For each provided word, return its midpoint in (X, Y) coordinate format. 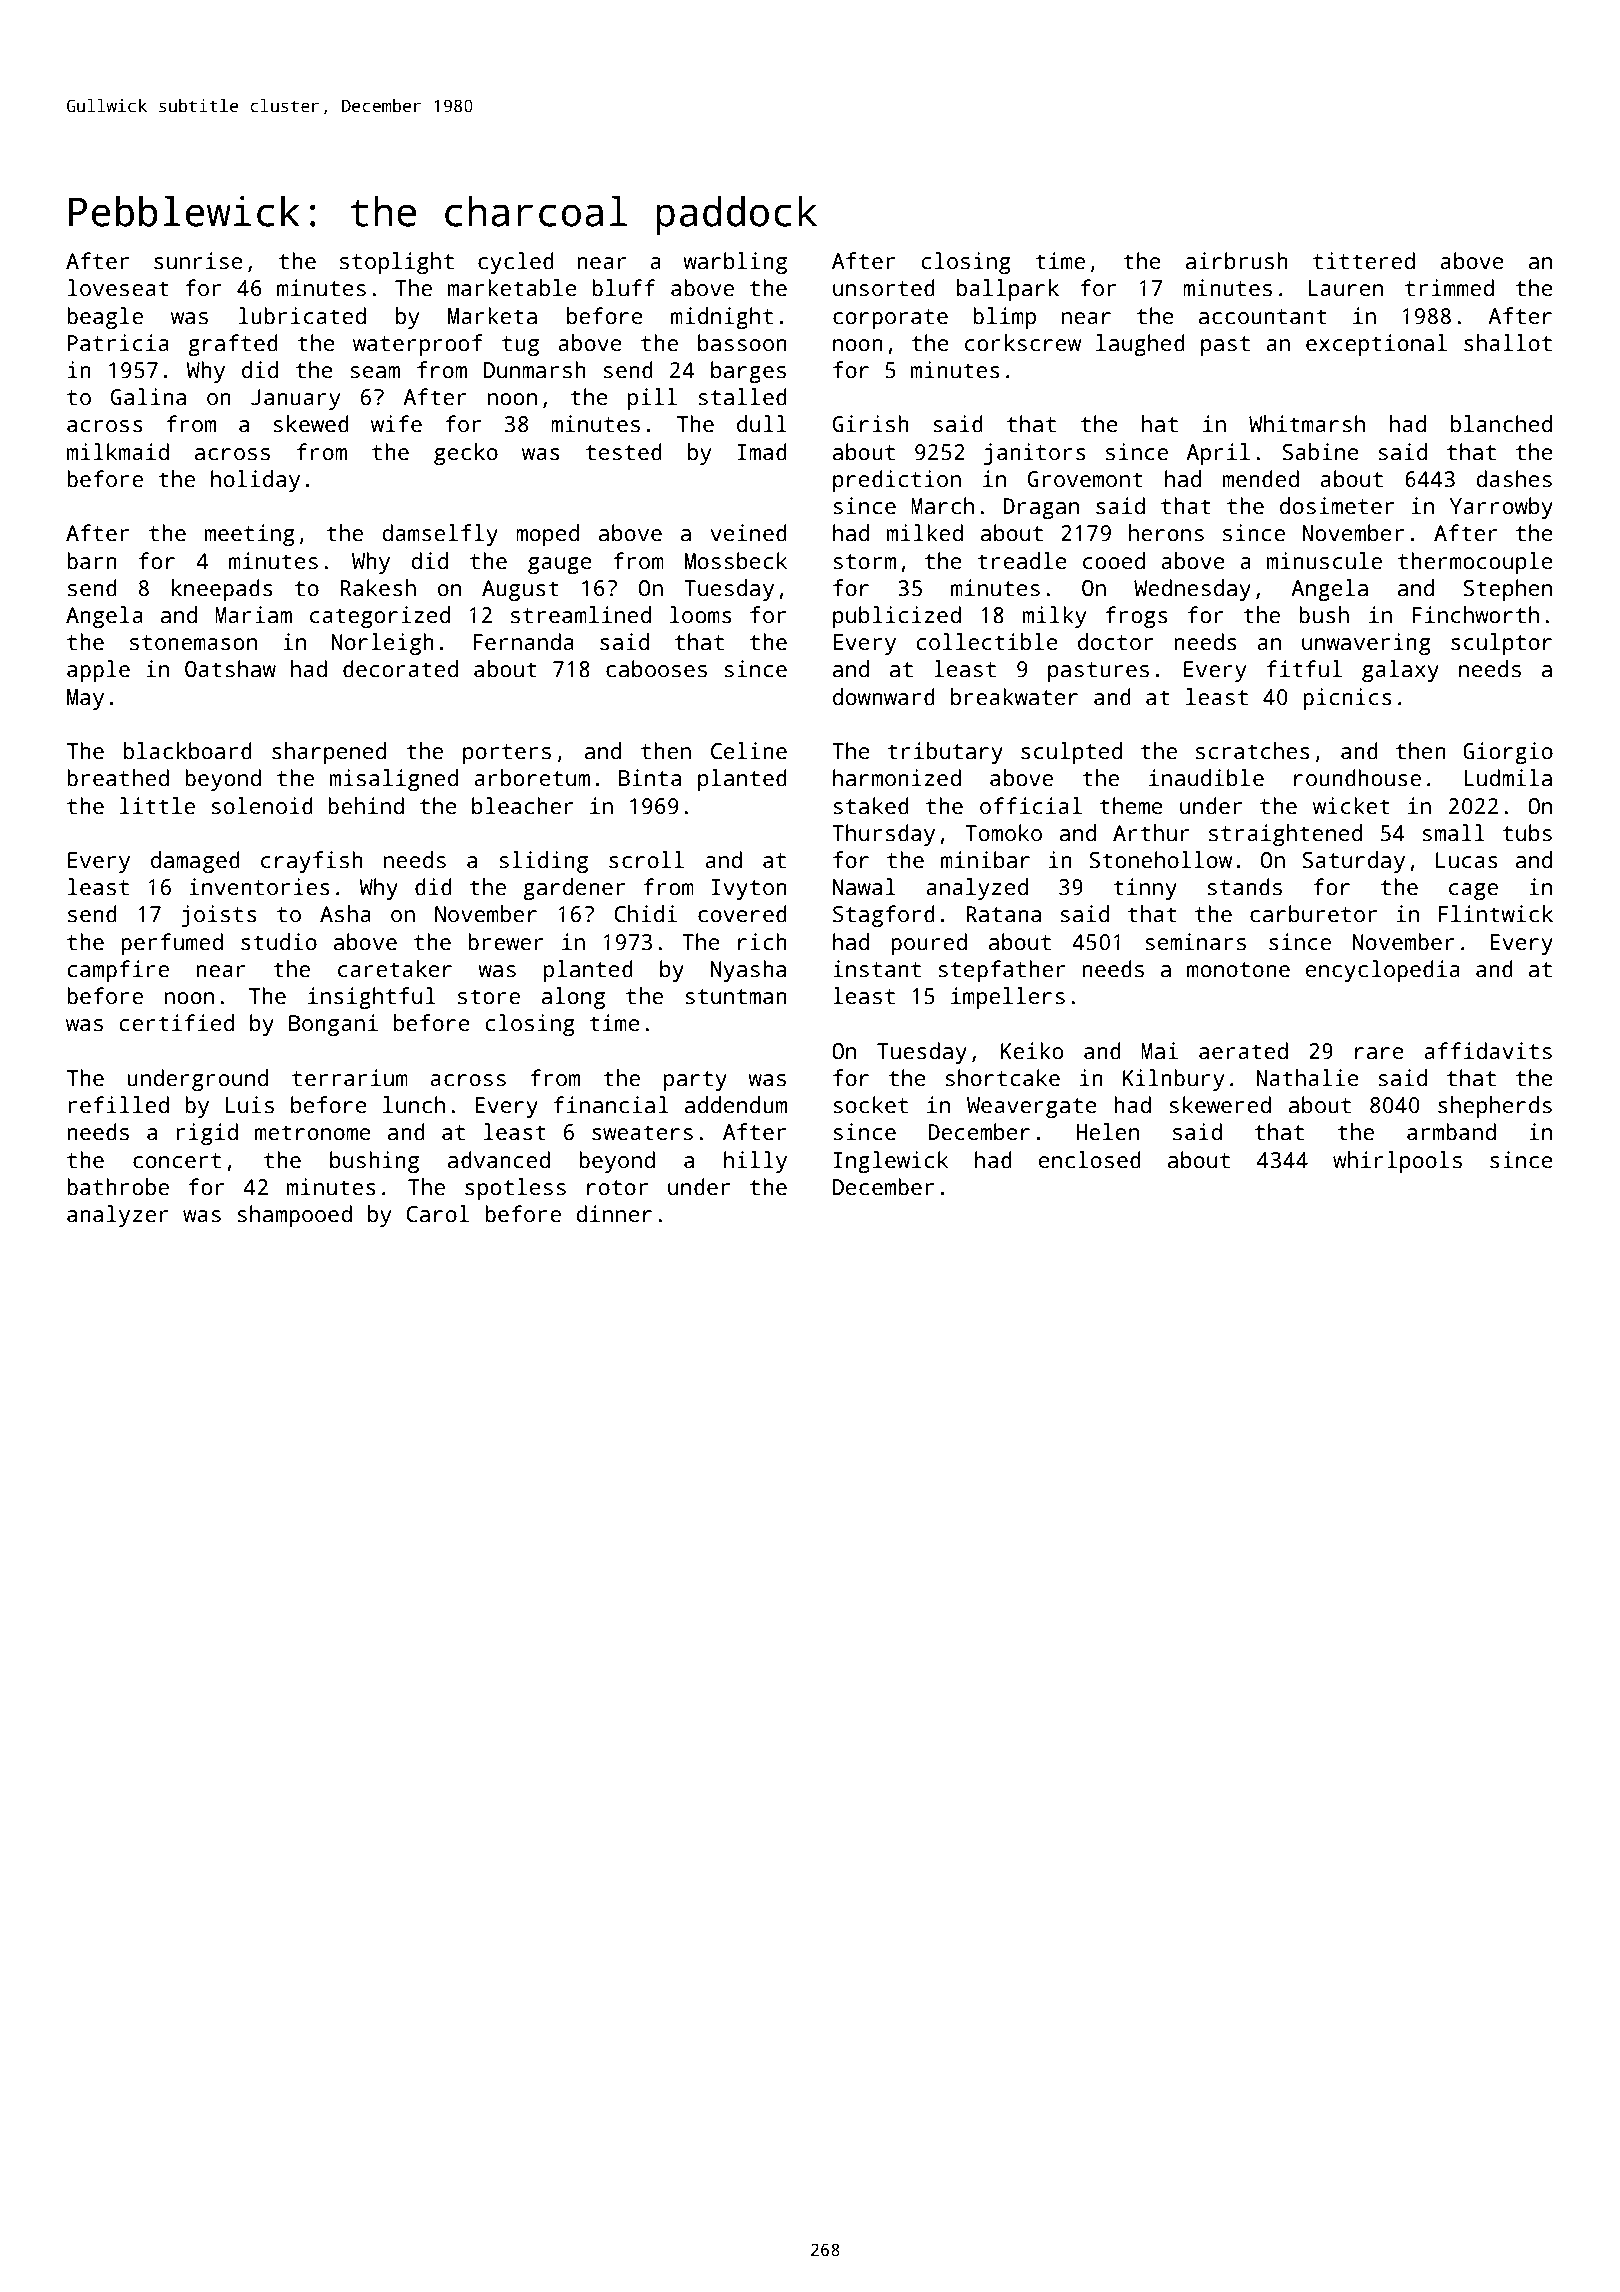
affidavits (1488, 1051)
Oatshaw (230, 669)
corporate (890, 319)
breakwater (1014, 697)
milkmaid (118, 452)
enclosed (1090, 1160)
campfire (118, 971)
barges (748, 372)
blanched (1501, 424)
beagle (105, 318)
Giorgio (1508, 753)
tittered (1364, 261)
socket (870, 1105)
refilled (118, 1105)
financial (611, 1105)
